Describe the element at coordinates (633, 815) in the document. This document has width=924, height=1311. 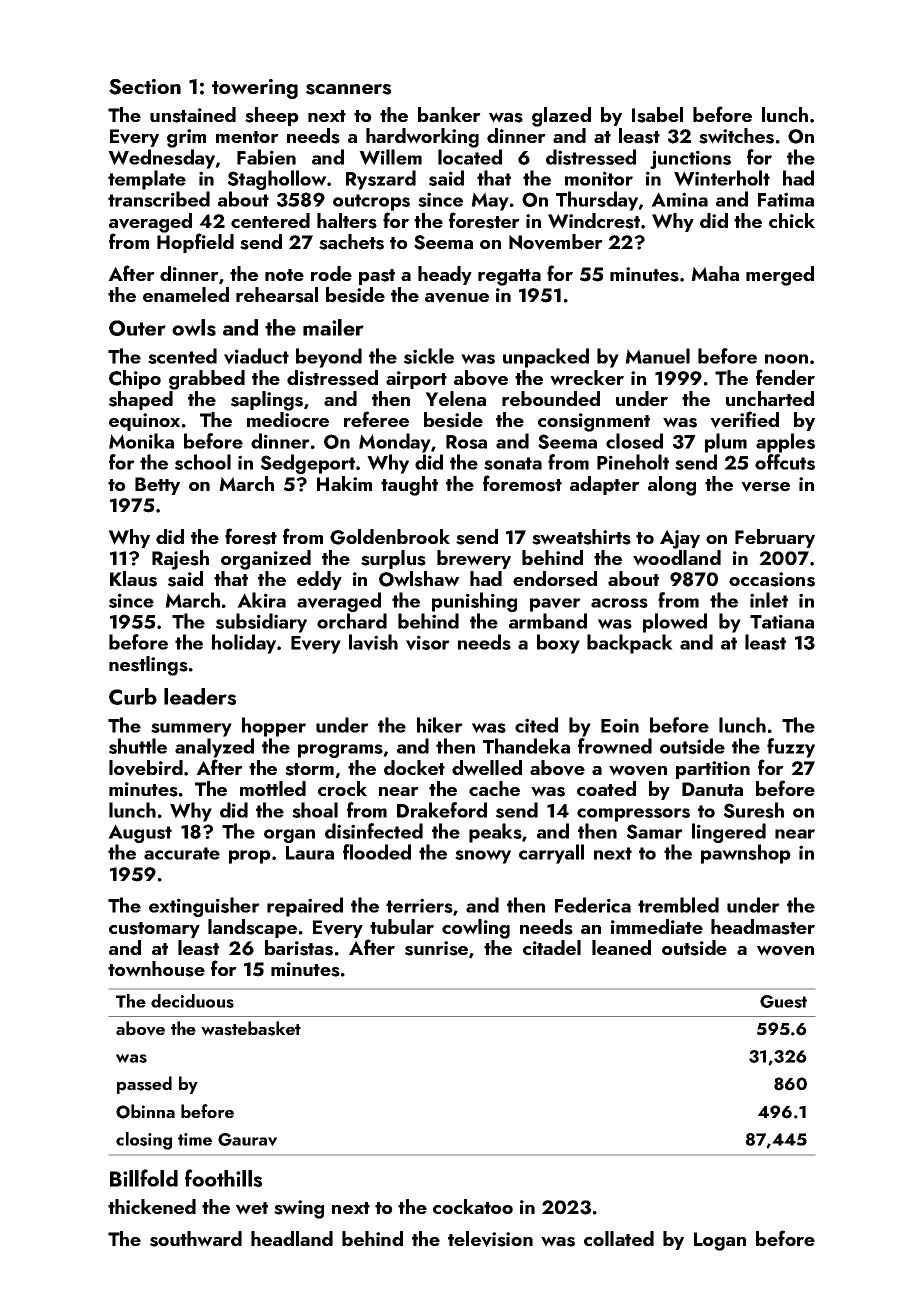
I see `compressors` at that location.
